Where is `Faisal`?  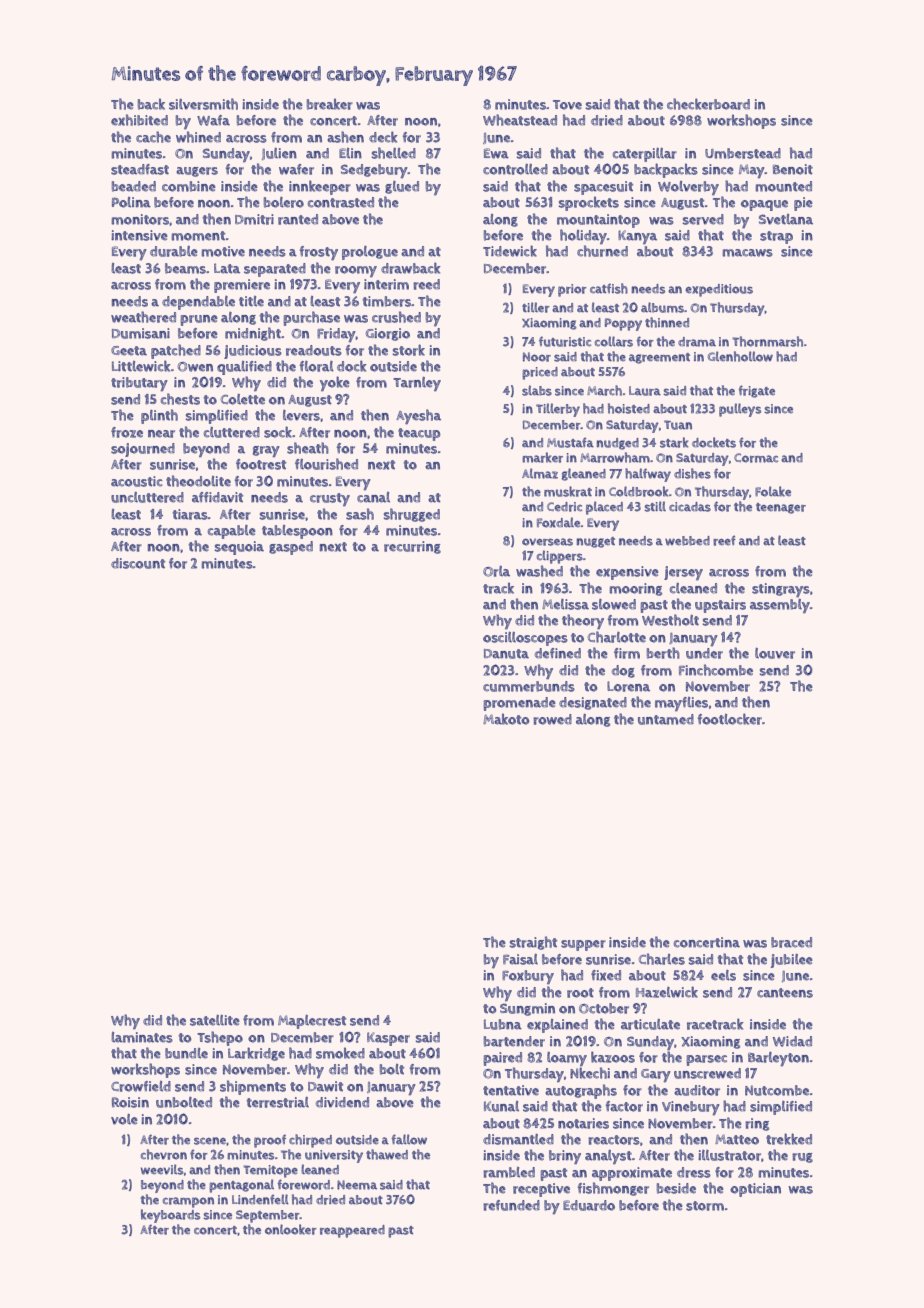 Faisal is located at coordinates (520, 959).
